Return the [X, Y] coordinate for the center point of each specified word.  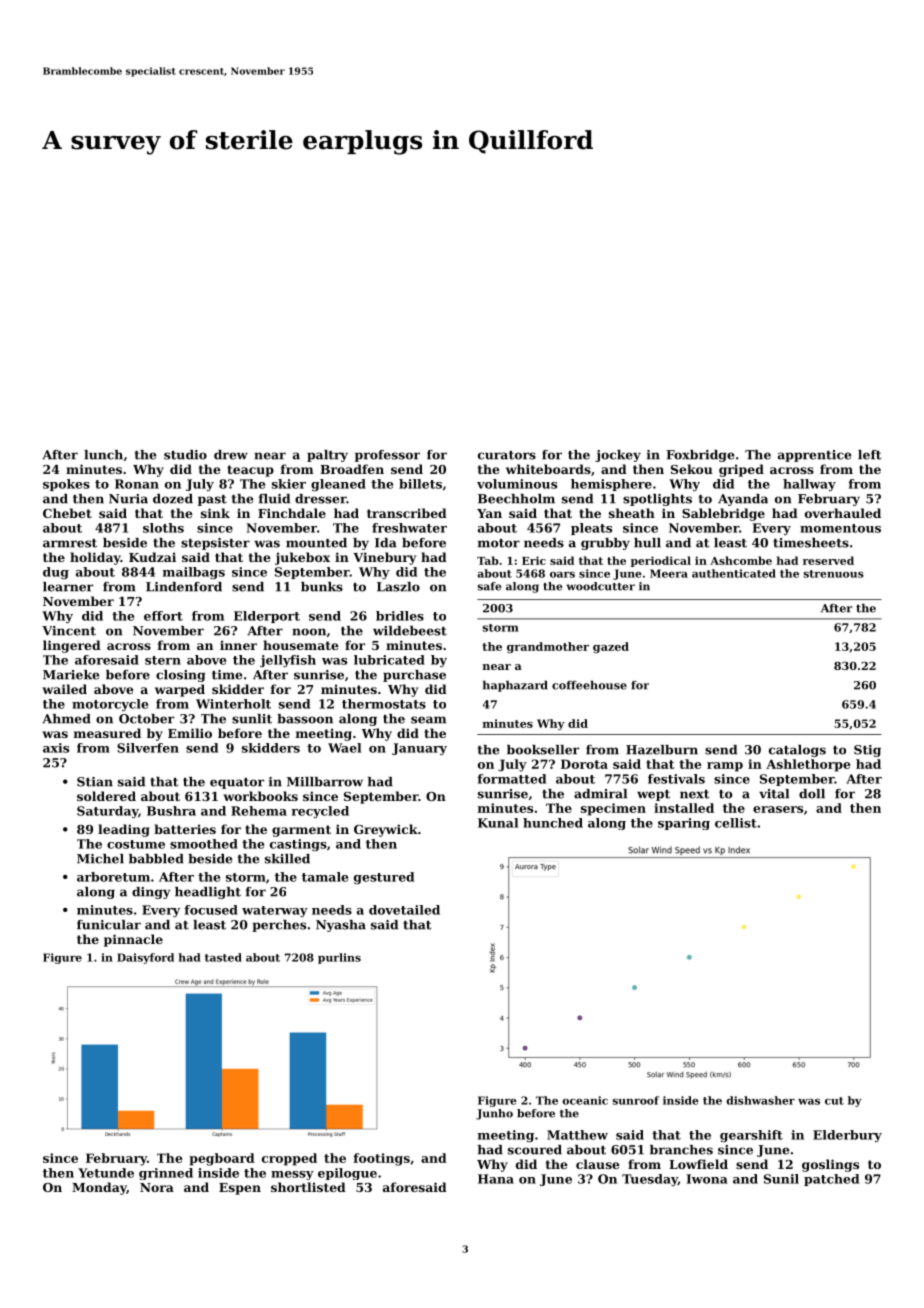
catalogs [797, 751]
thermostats [384, 704]
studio [185, 455]
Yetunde [106, 1173]
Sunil [781, 1179]
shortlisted [308, 1187]
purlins [339, 958]
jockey [618, 456]
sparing [684, 824]
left [869, 455]
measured [107, 733]
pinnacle [133, 940]
